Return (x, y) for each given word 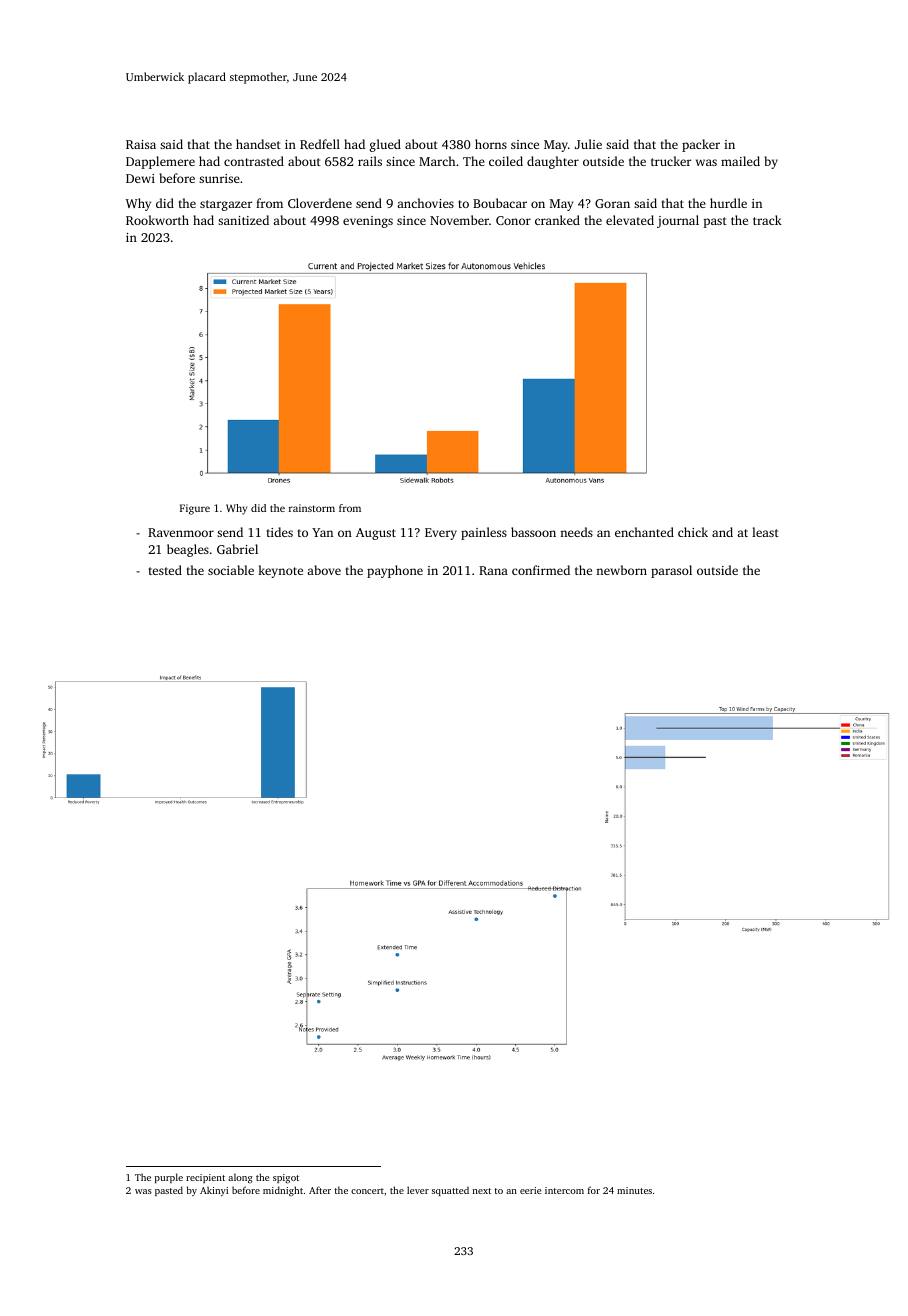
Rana (493, 570)
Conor (513, 220)
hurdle (728, 203)
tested (165, 570)
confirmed (541, 570)
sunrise (219, 178)
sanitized (243, 220)
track (767, 220)
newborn (621, 570)
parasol (671, 571)
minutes (634, 1190)
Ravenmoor (181, 532)
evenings (368, 222)
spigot (286, 1179)
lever (418, 1190)
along (240, 1178)
